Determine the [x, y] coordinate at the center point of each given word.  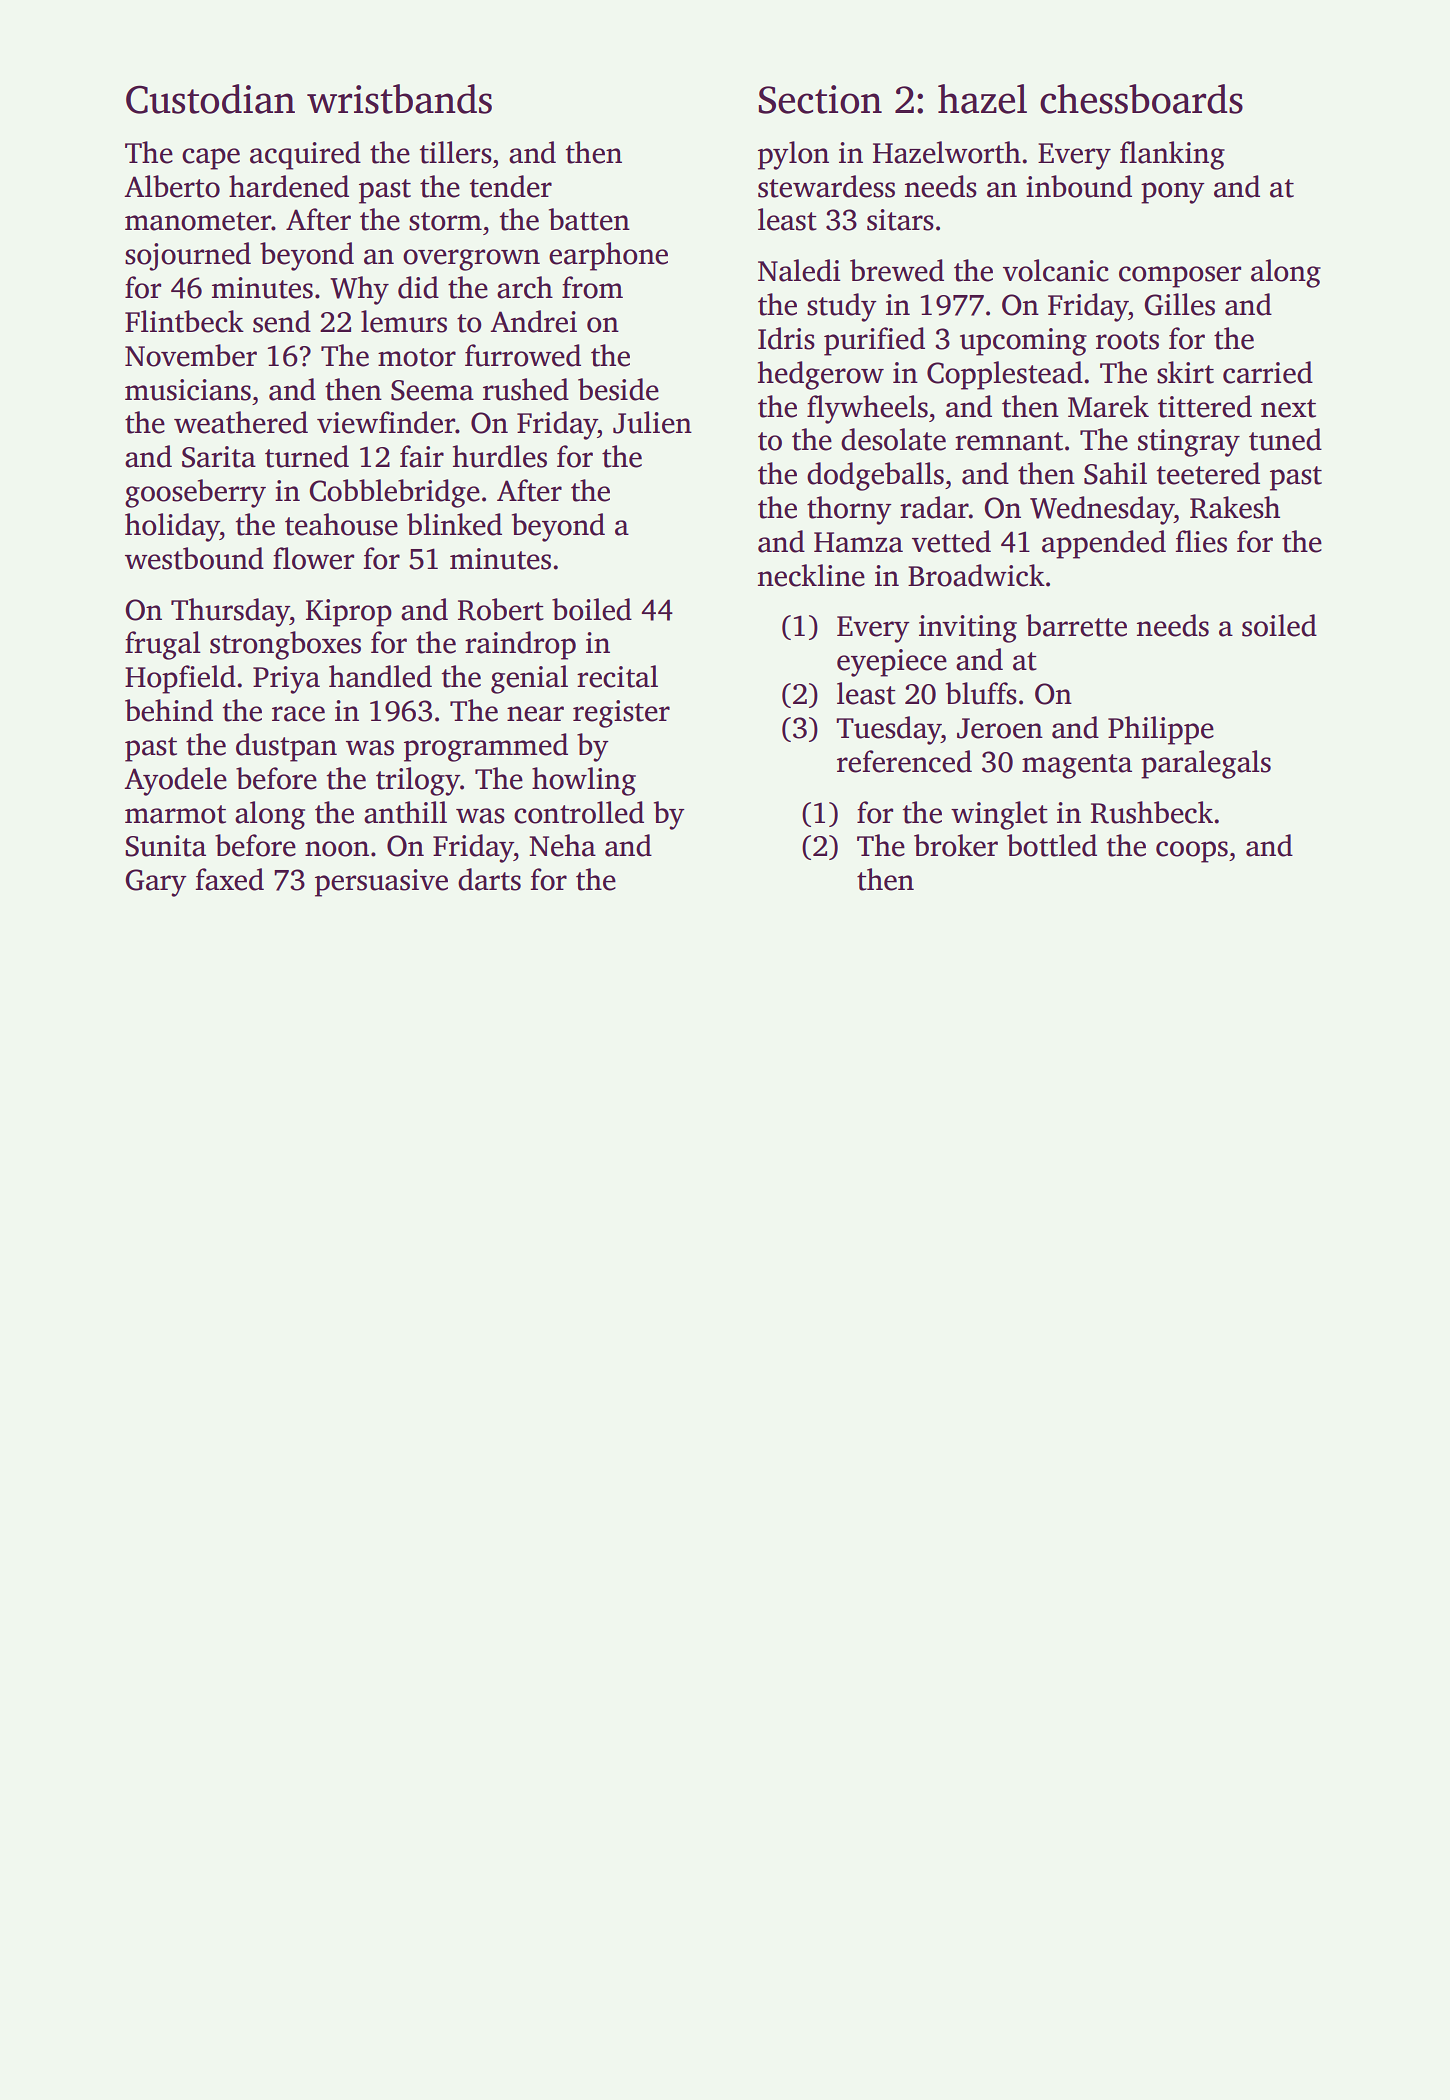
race [298, 714]
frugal [163, 645]
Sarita [219, 457]
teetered [1208, 473]
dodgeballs [875, 476]
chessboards [1141, 99]
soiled [1279, 625]
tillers [456, 152]
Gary [156, 883]
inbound [1079, 186]
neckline [811, 575]
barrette [1076, 625]
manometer [198, 221]
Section [820, 99]
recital [617, 676]
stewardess [826, 186]
